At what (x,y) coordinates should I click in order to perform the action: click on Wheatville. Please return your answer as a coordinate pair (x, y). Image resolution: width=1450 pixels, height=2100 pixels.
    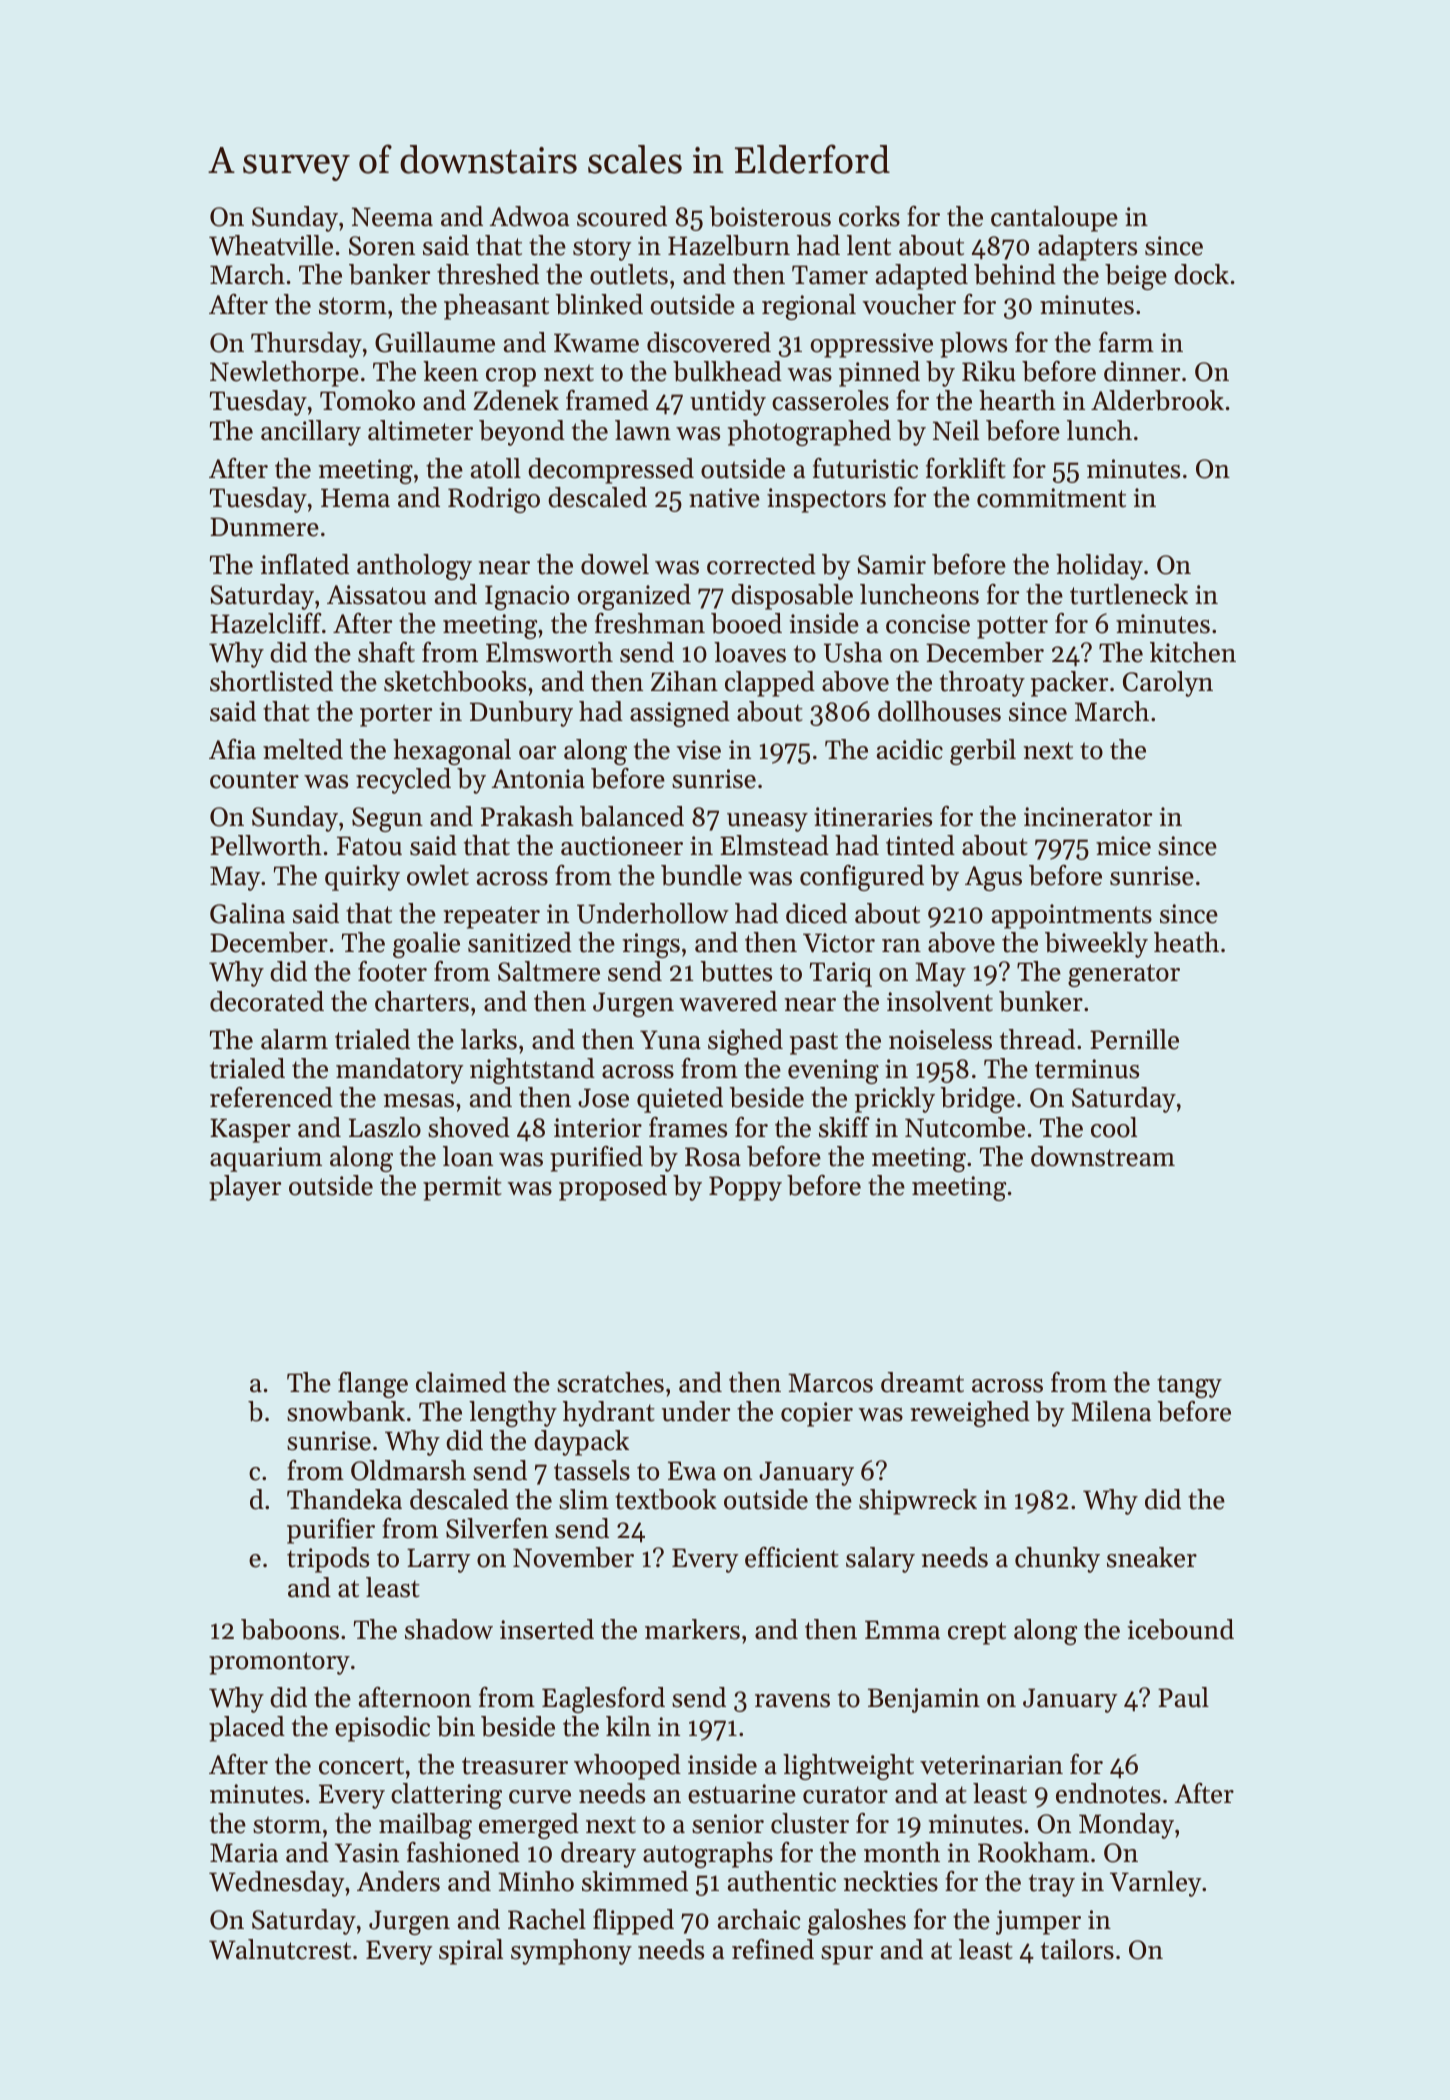
    Looking at the image, I should click on (271, 245).
